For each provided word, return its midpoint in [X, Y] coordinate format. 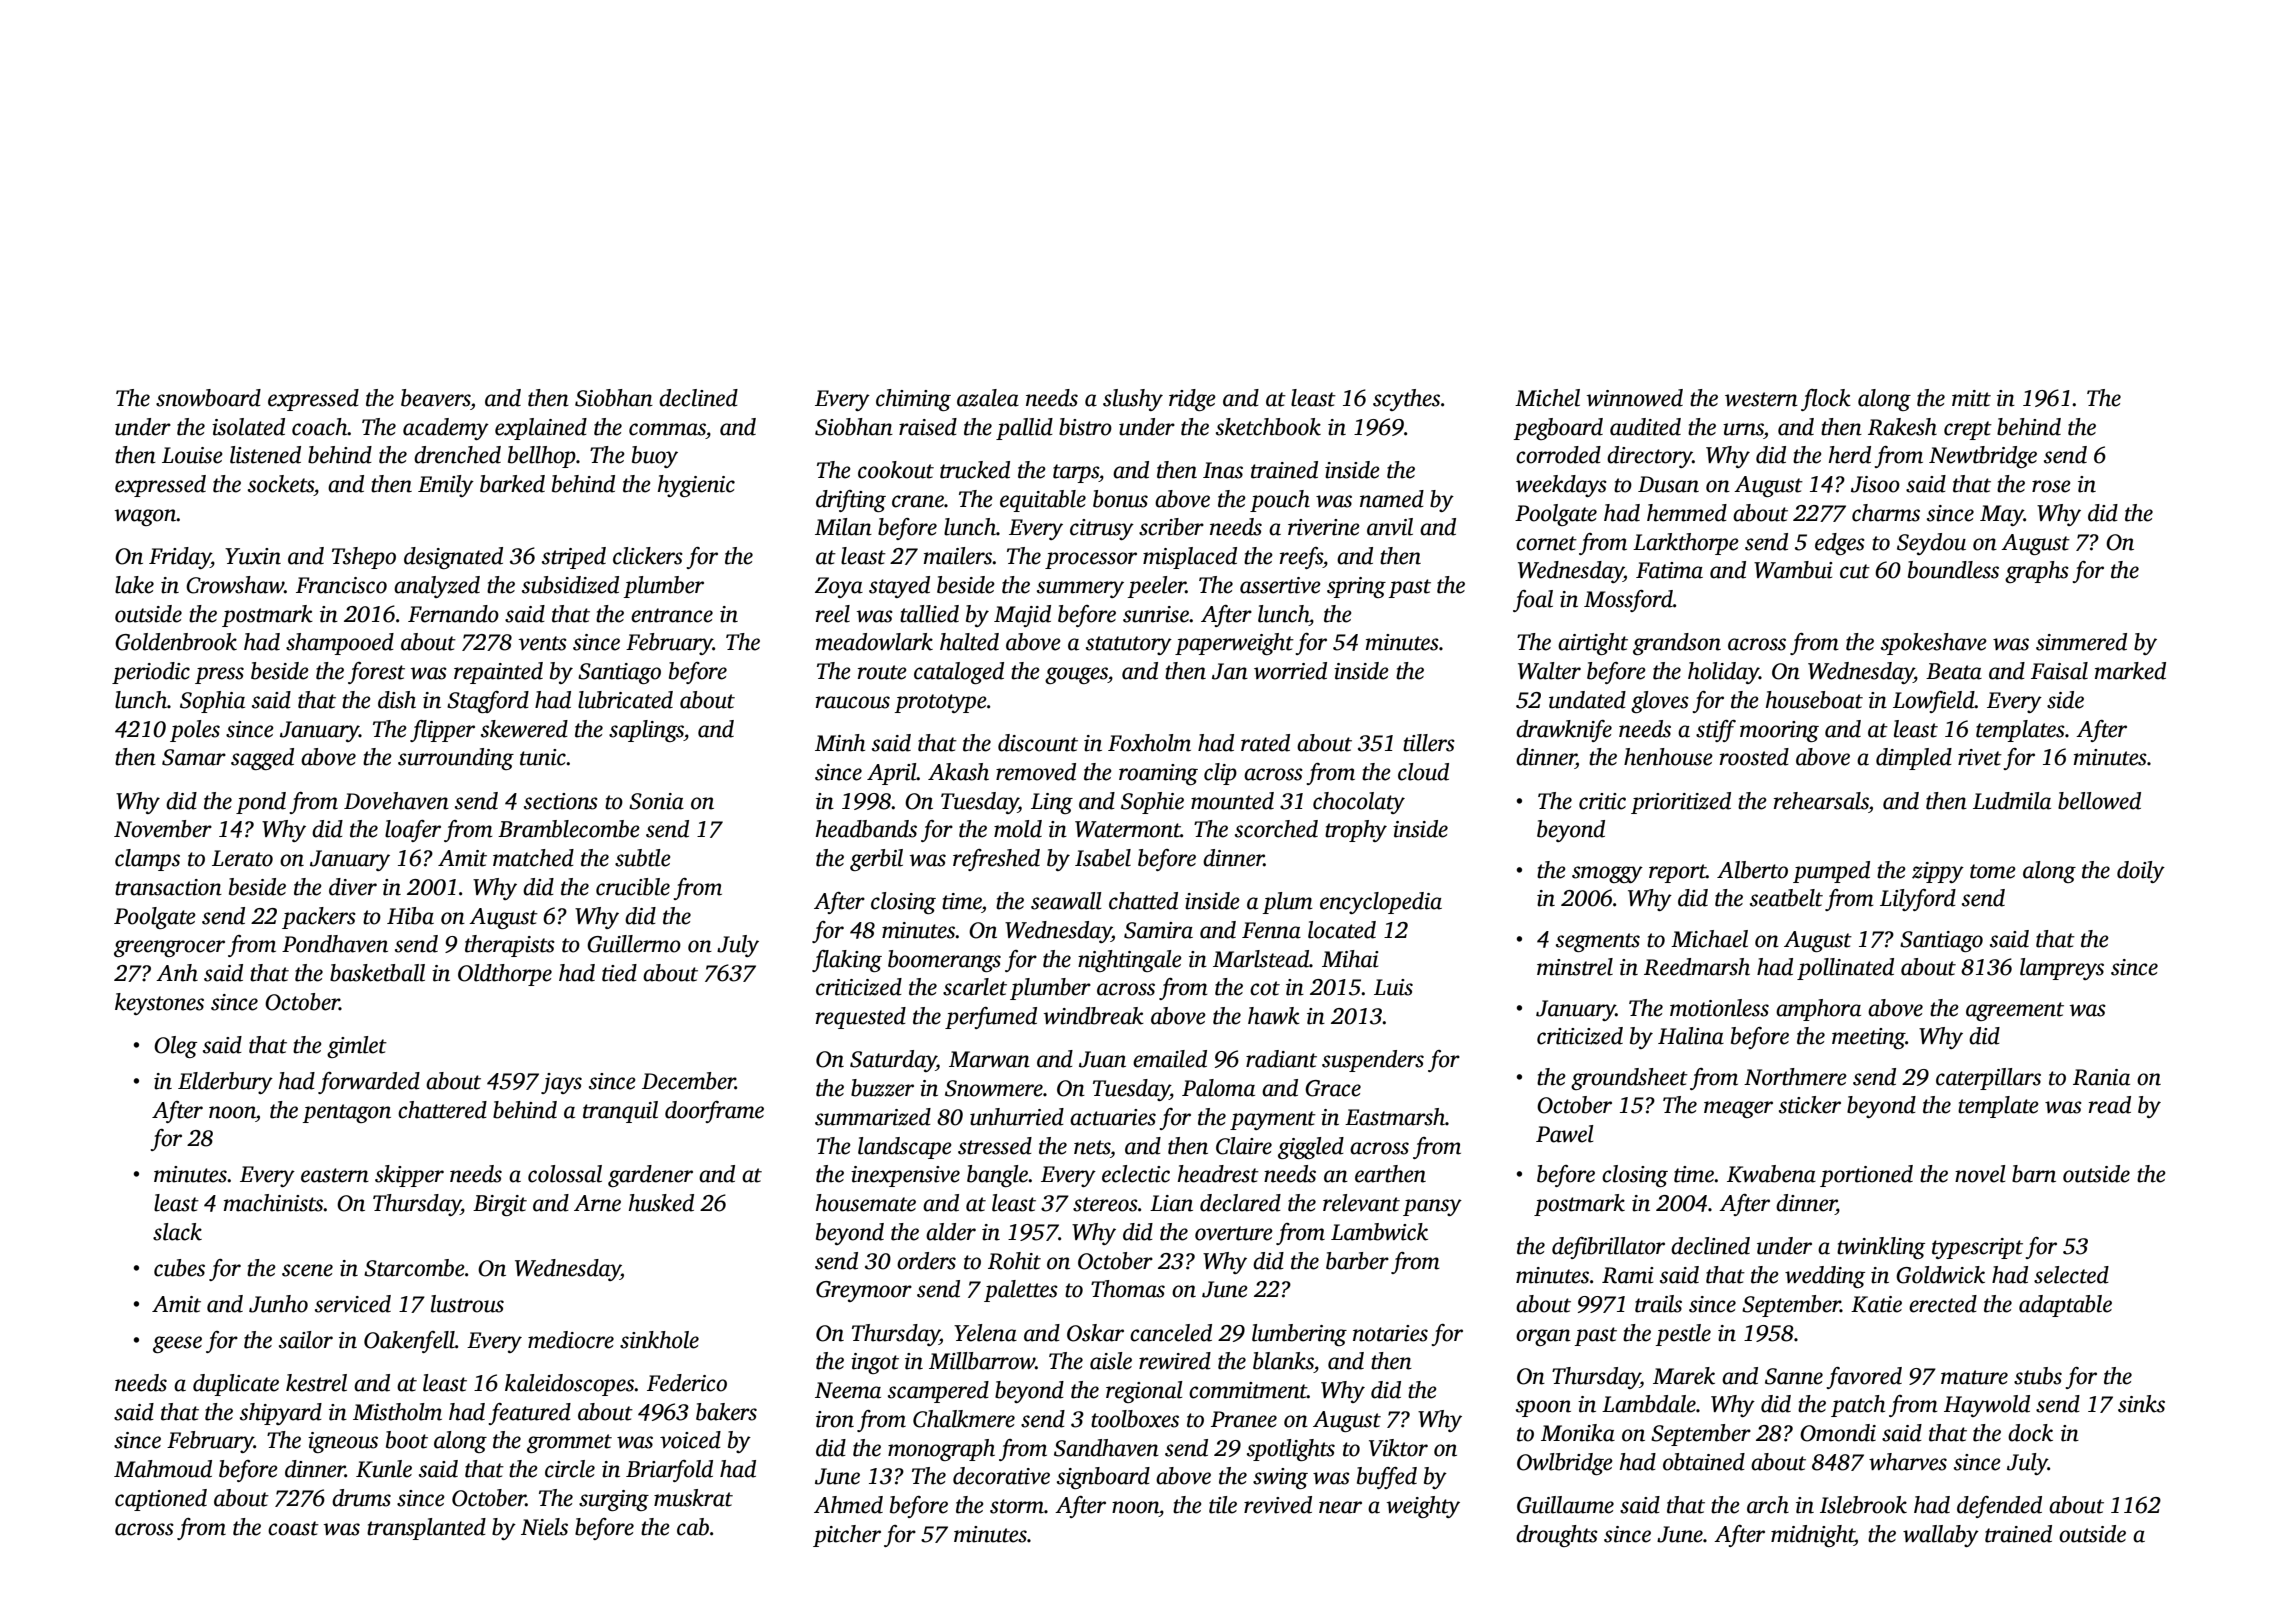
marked [2130, 671]
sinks [2141, 1404]
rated [1265, 743]
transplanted [426, 1529]
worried [1290, 671]
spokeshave [1934, 644]
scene [307, 1270]
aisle [1111, 1361]
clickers [648, 556]
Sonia [656, 801]
